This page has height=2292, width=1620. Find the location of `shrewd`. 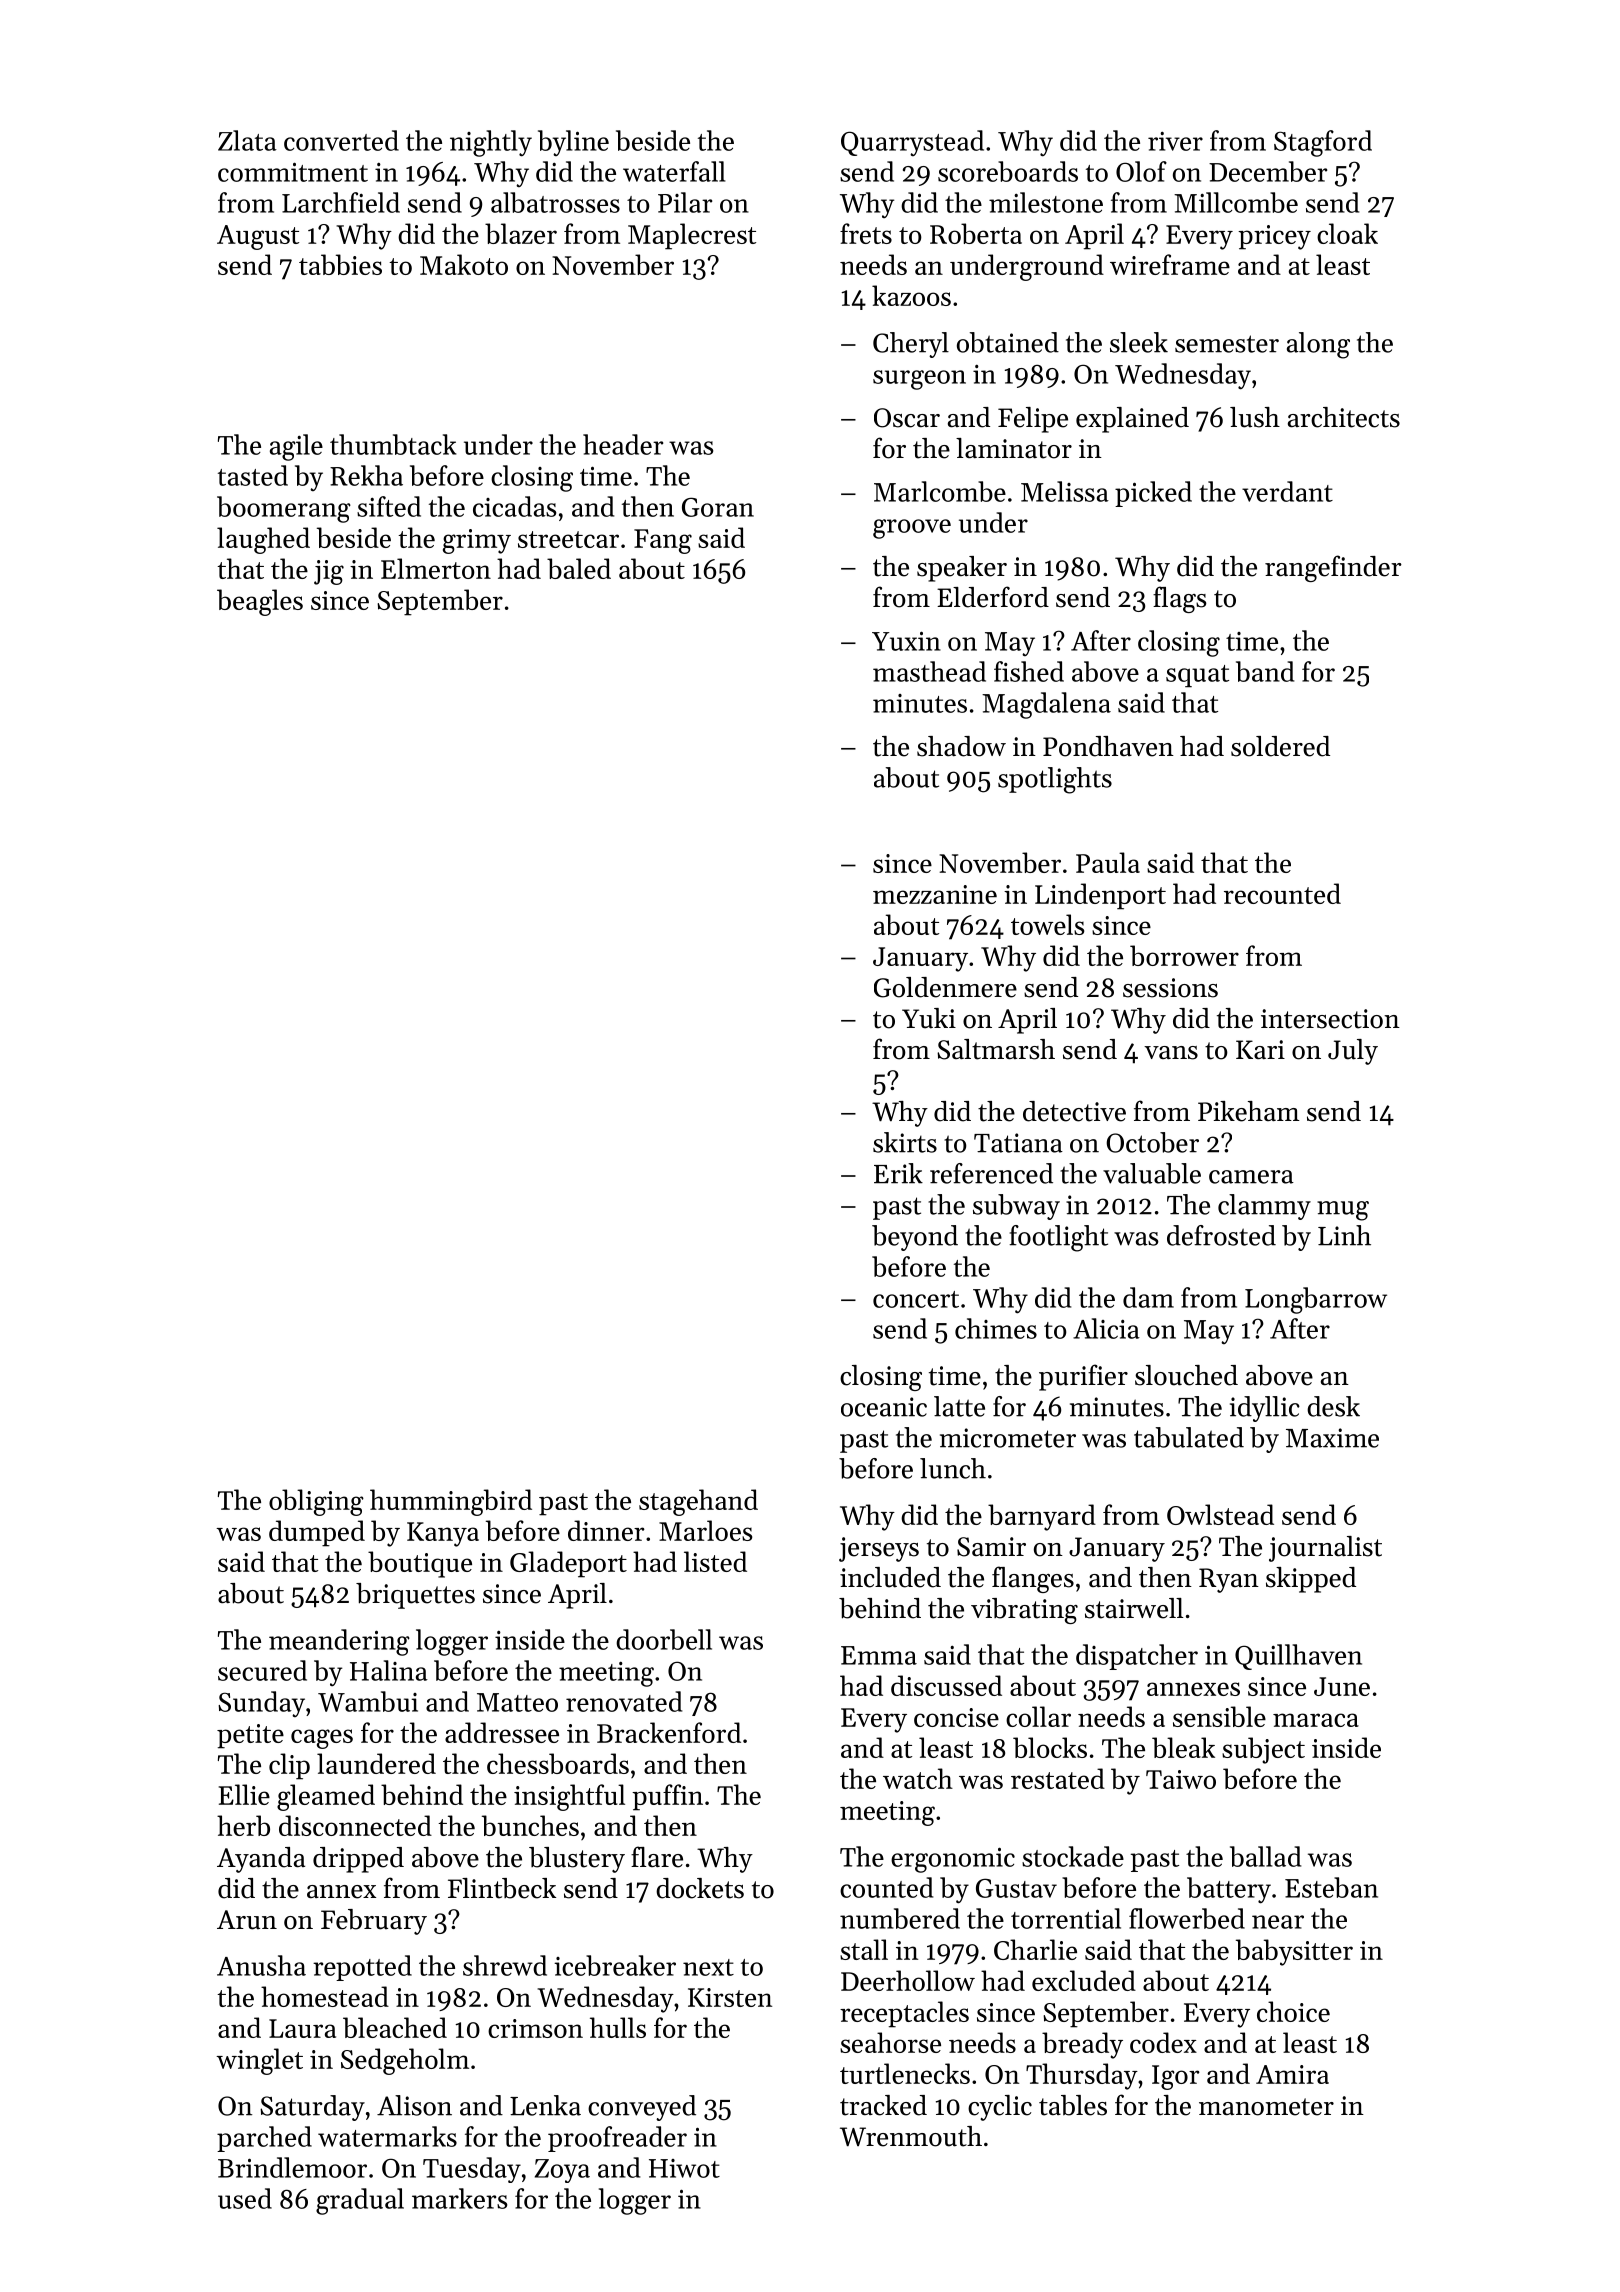

shrewd is located at coordinates (505, 1965).
